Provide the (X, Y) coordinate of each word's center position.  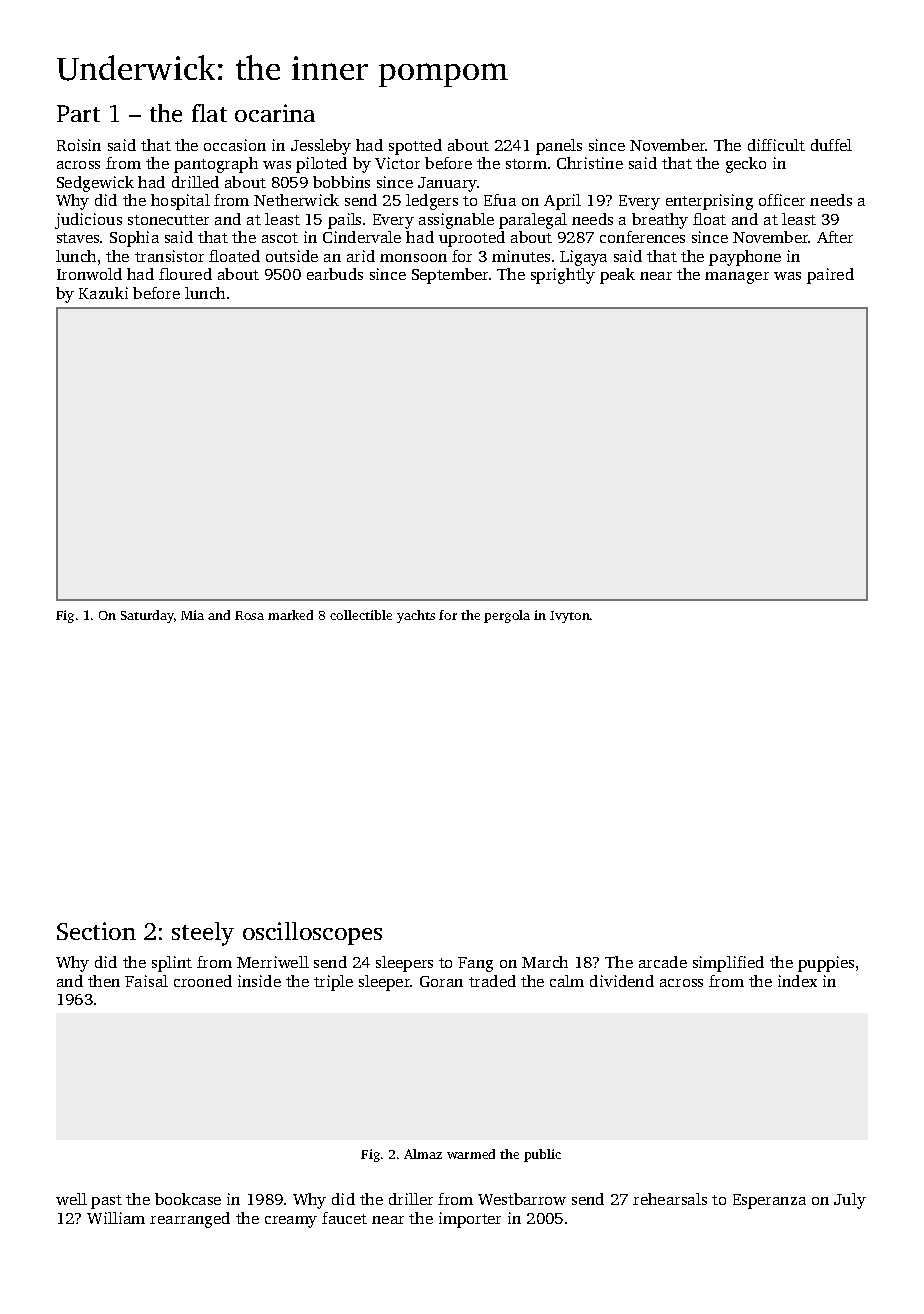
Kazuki (103, 293)
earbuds (335, 274)
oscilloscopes (312, 933)
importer (470, 1220)
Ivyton (570, 617)
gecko (746, 165)
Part (78, 113)
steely (203, 934)
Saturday (147, 616)
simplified (728, 964)
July (850, 1201)
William (116, 1218)
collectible (361, 615)
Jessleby (321, 147)
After (835, 237)
